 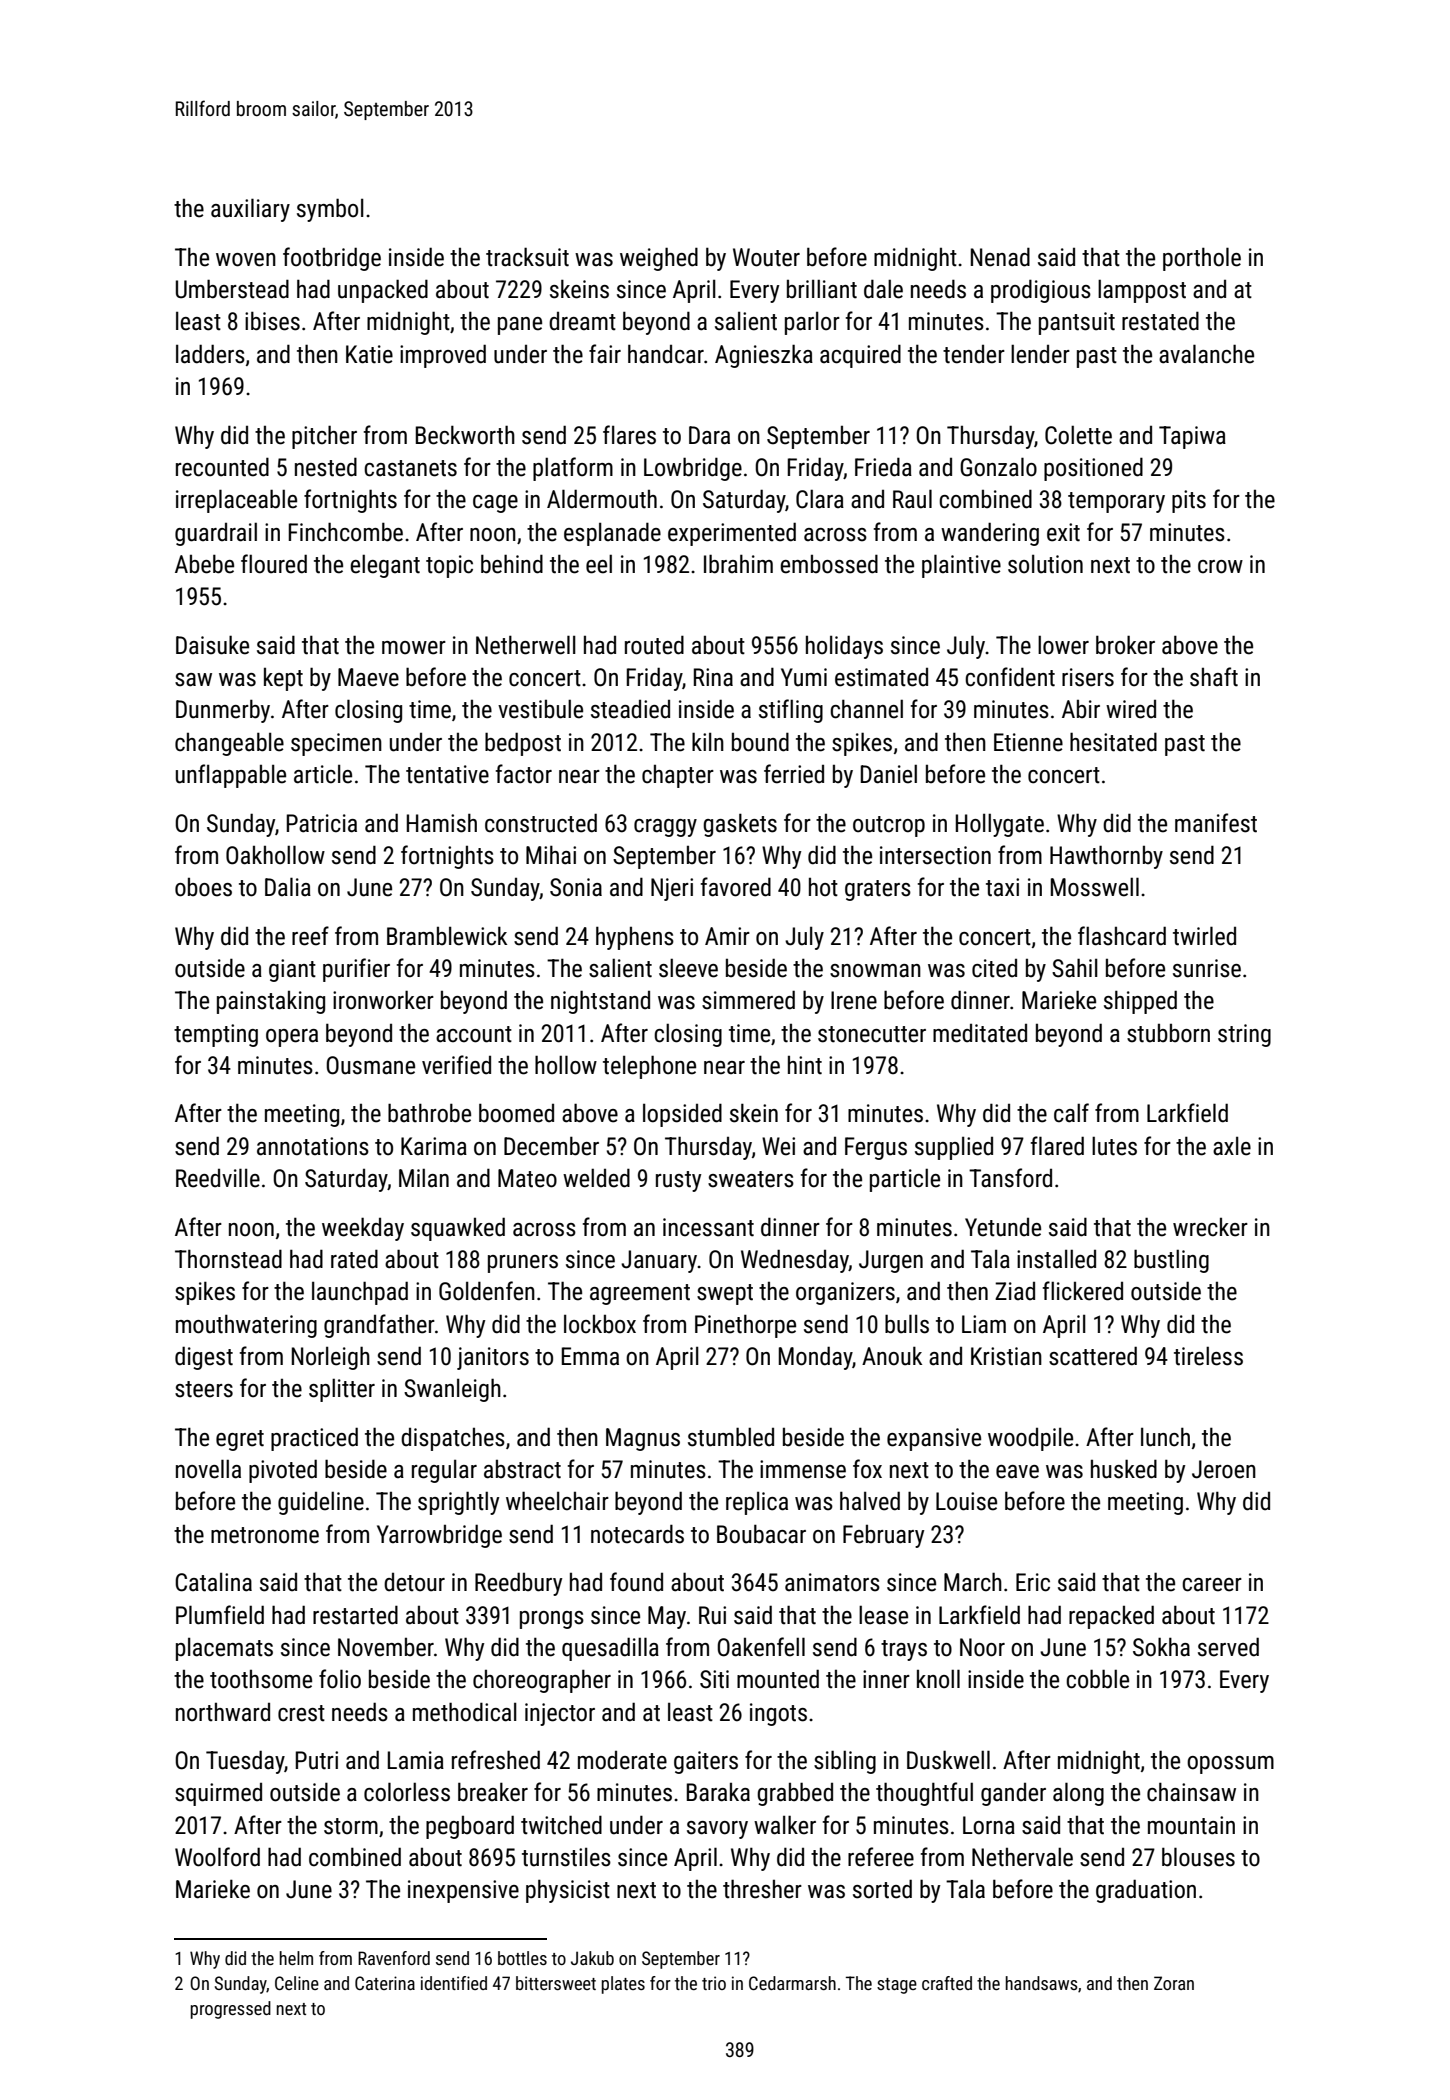 What do you see at coordinates (566, 1857) in the screenshot?
I see `turnstiles` at bounding box center [566, 1857].
